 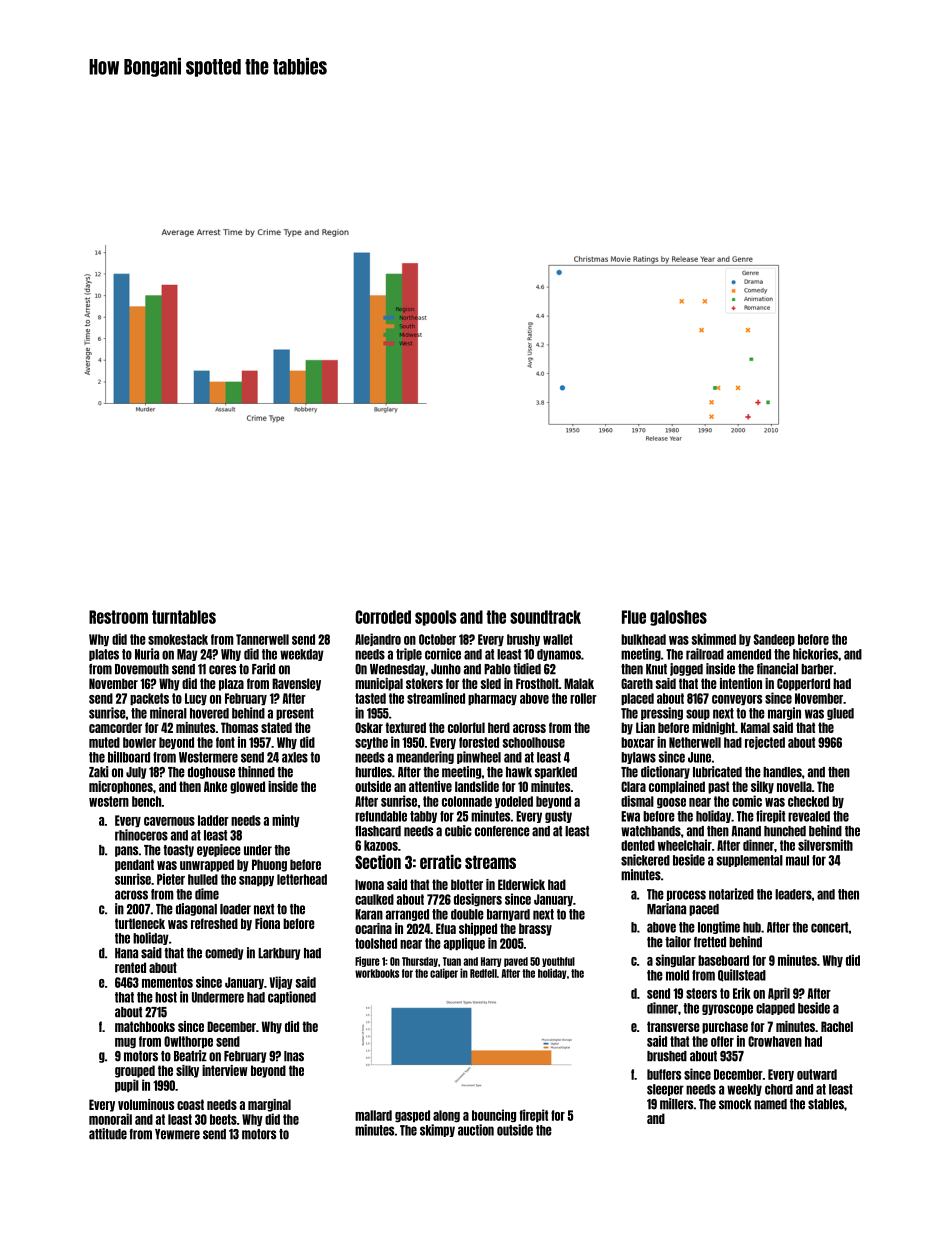 What do you see at coordinates (129, 757) in the screenshot?
I see `billboard` at bounding box center [129, 757].
